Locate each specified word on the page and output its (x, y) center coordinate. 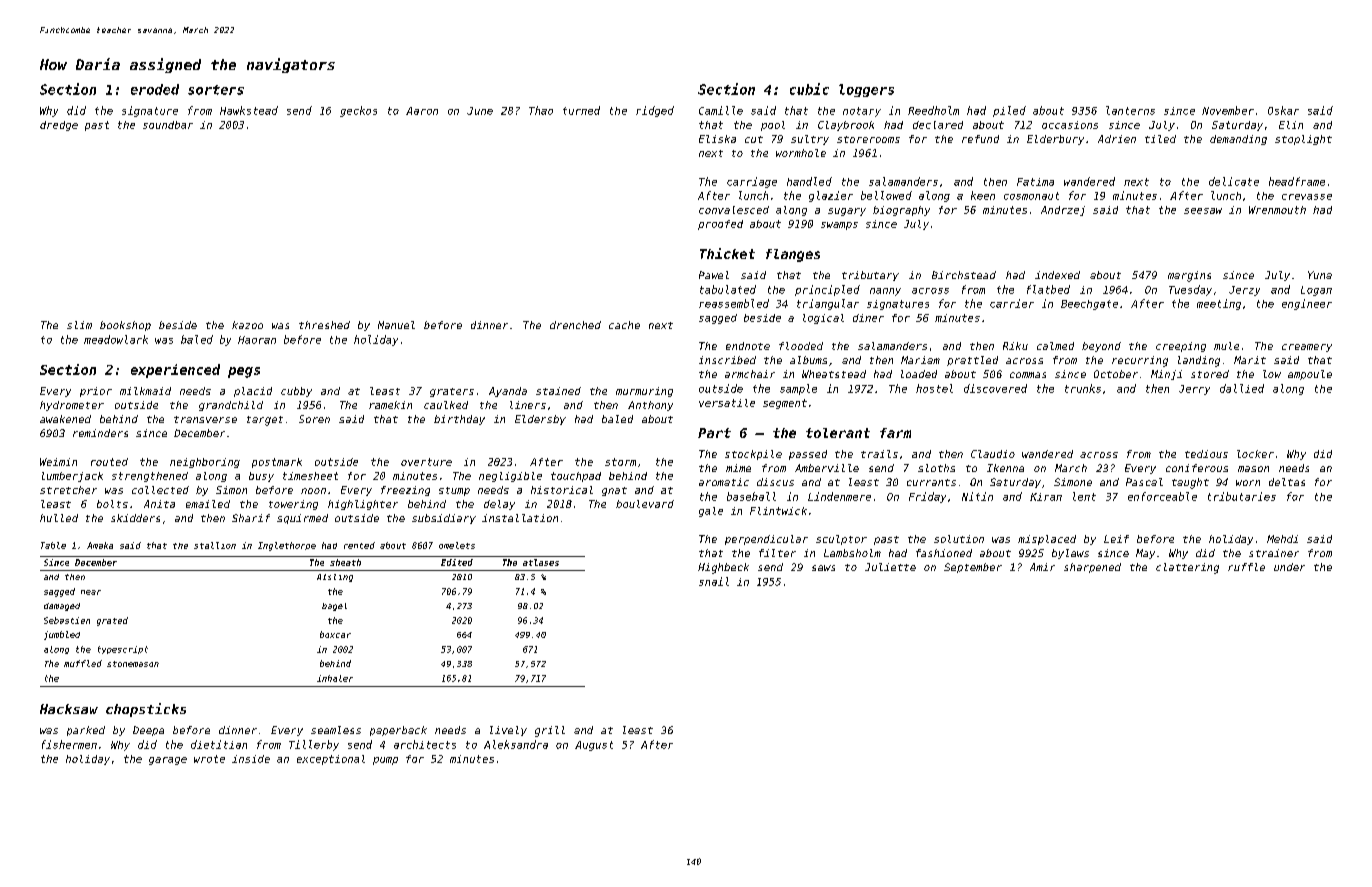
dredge (59, 126)
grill (550, 731)
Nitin (977, 496)
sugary (847, 212)
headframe (1297, 181)
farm (895, 433)
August (594, 746)
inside (251, 759)
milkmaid (145, 391)
